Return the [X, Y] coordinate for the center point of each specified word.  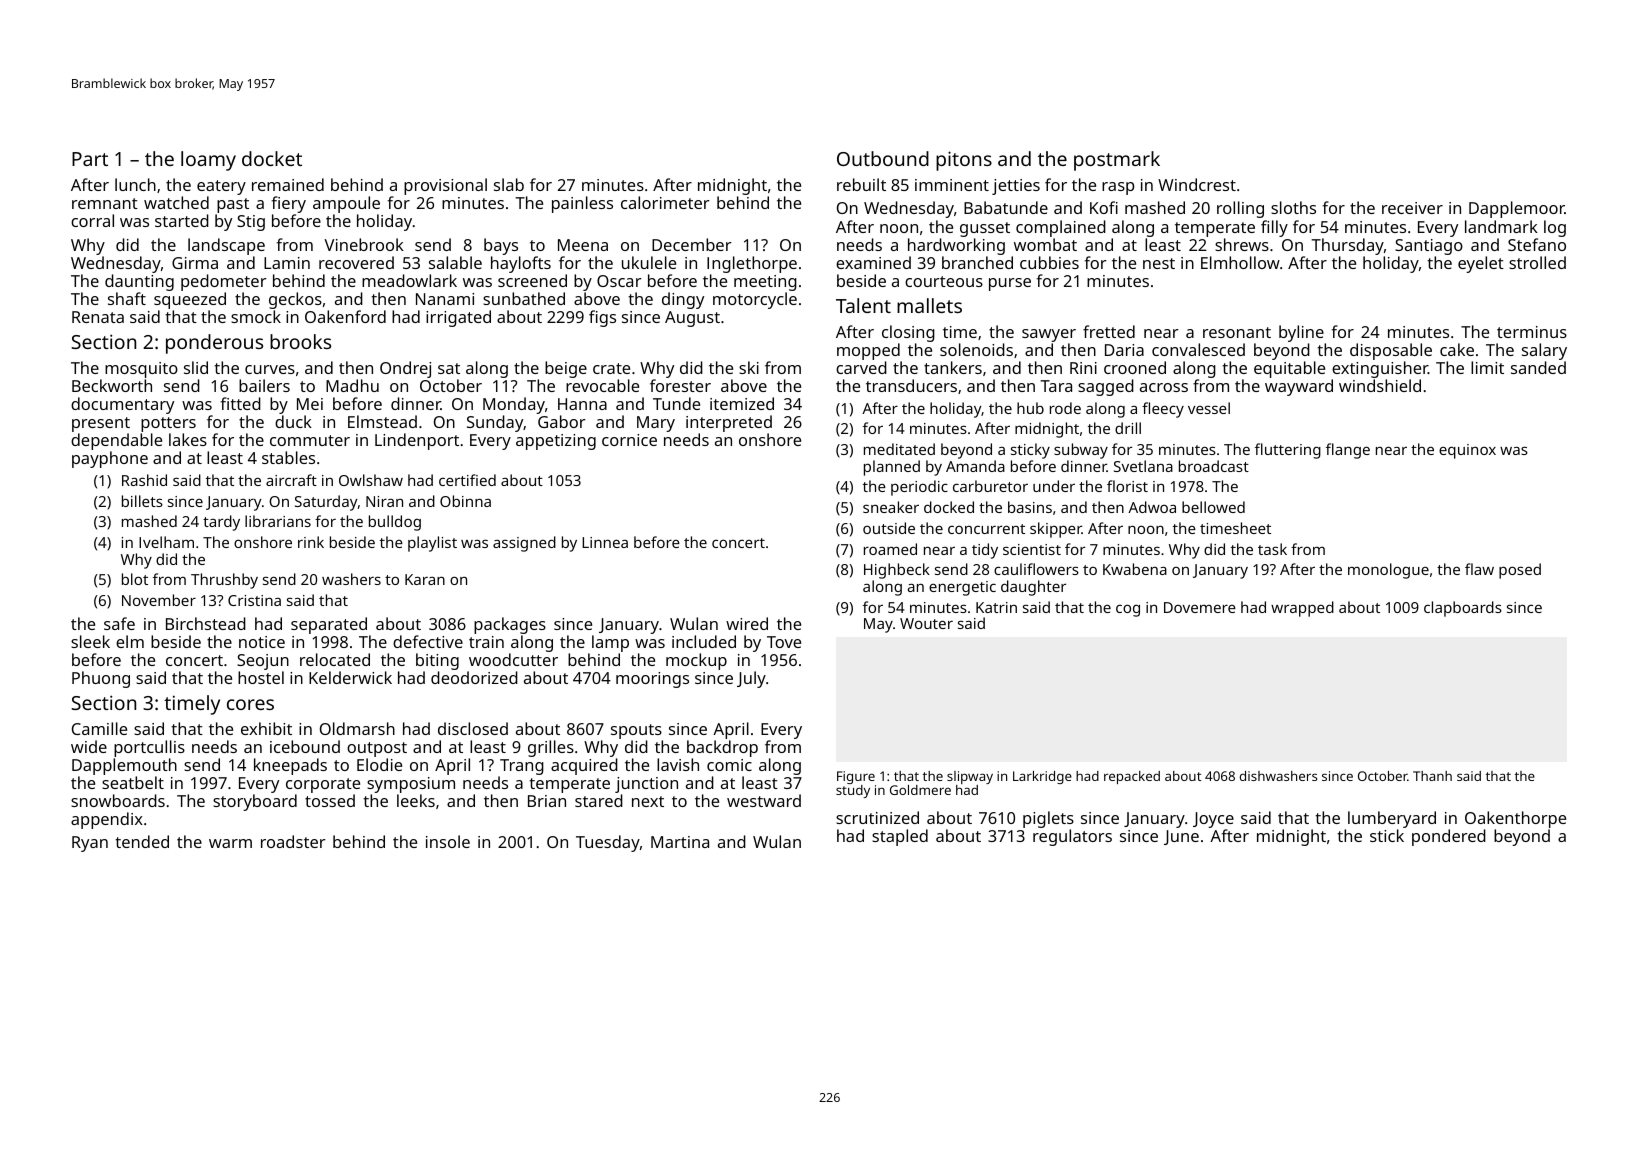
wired [747, 623]
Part [90, 159]
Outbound [883, 158]
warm [230, 843]
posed [1520, 571]
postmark [1117, 161]
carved [861, 367]
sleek [90, 641]
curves [270, 369]
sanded [1538, 367]
